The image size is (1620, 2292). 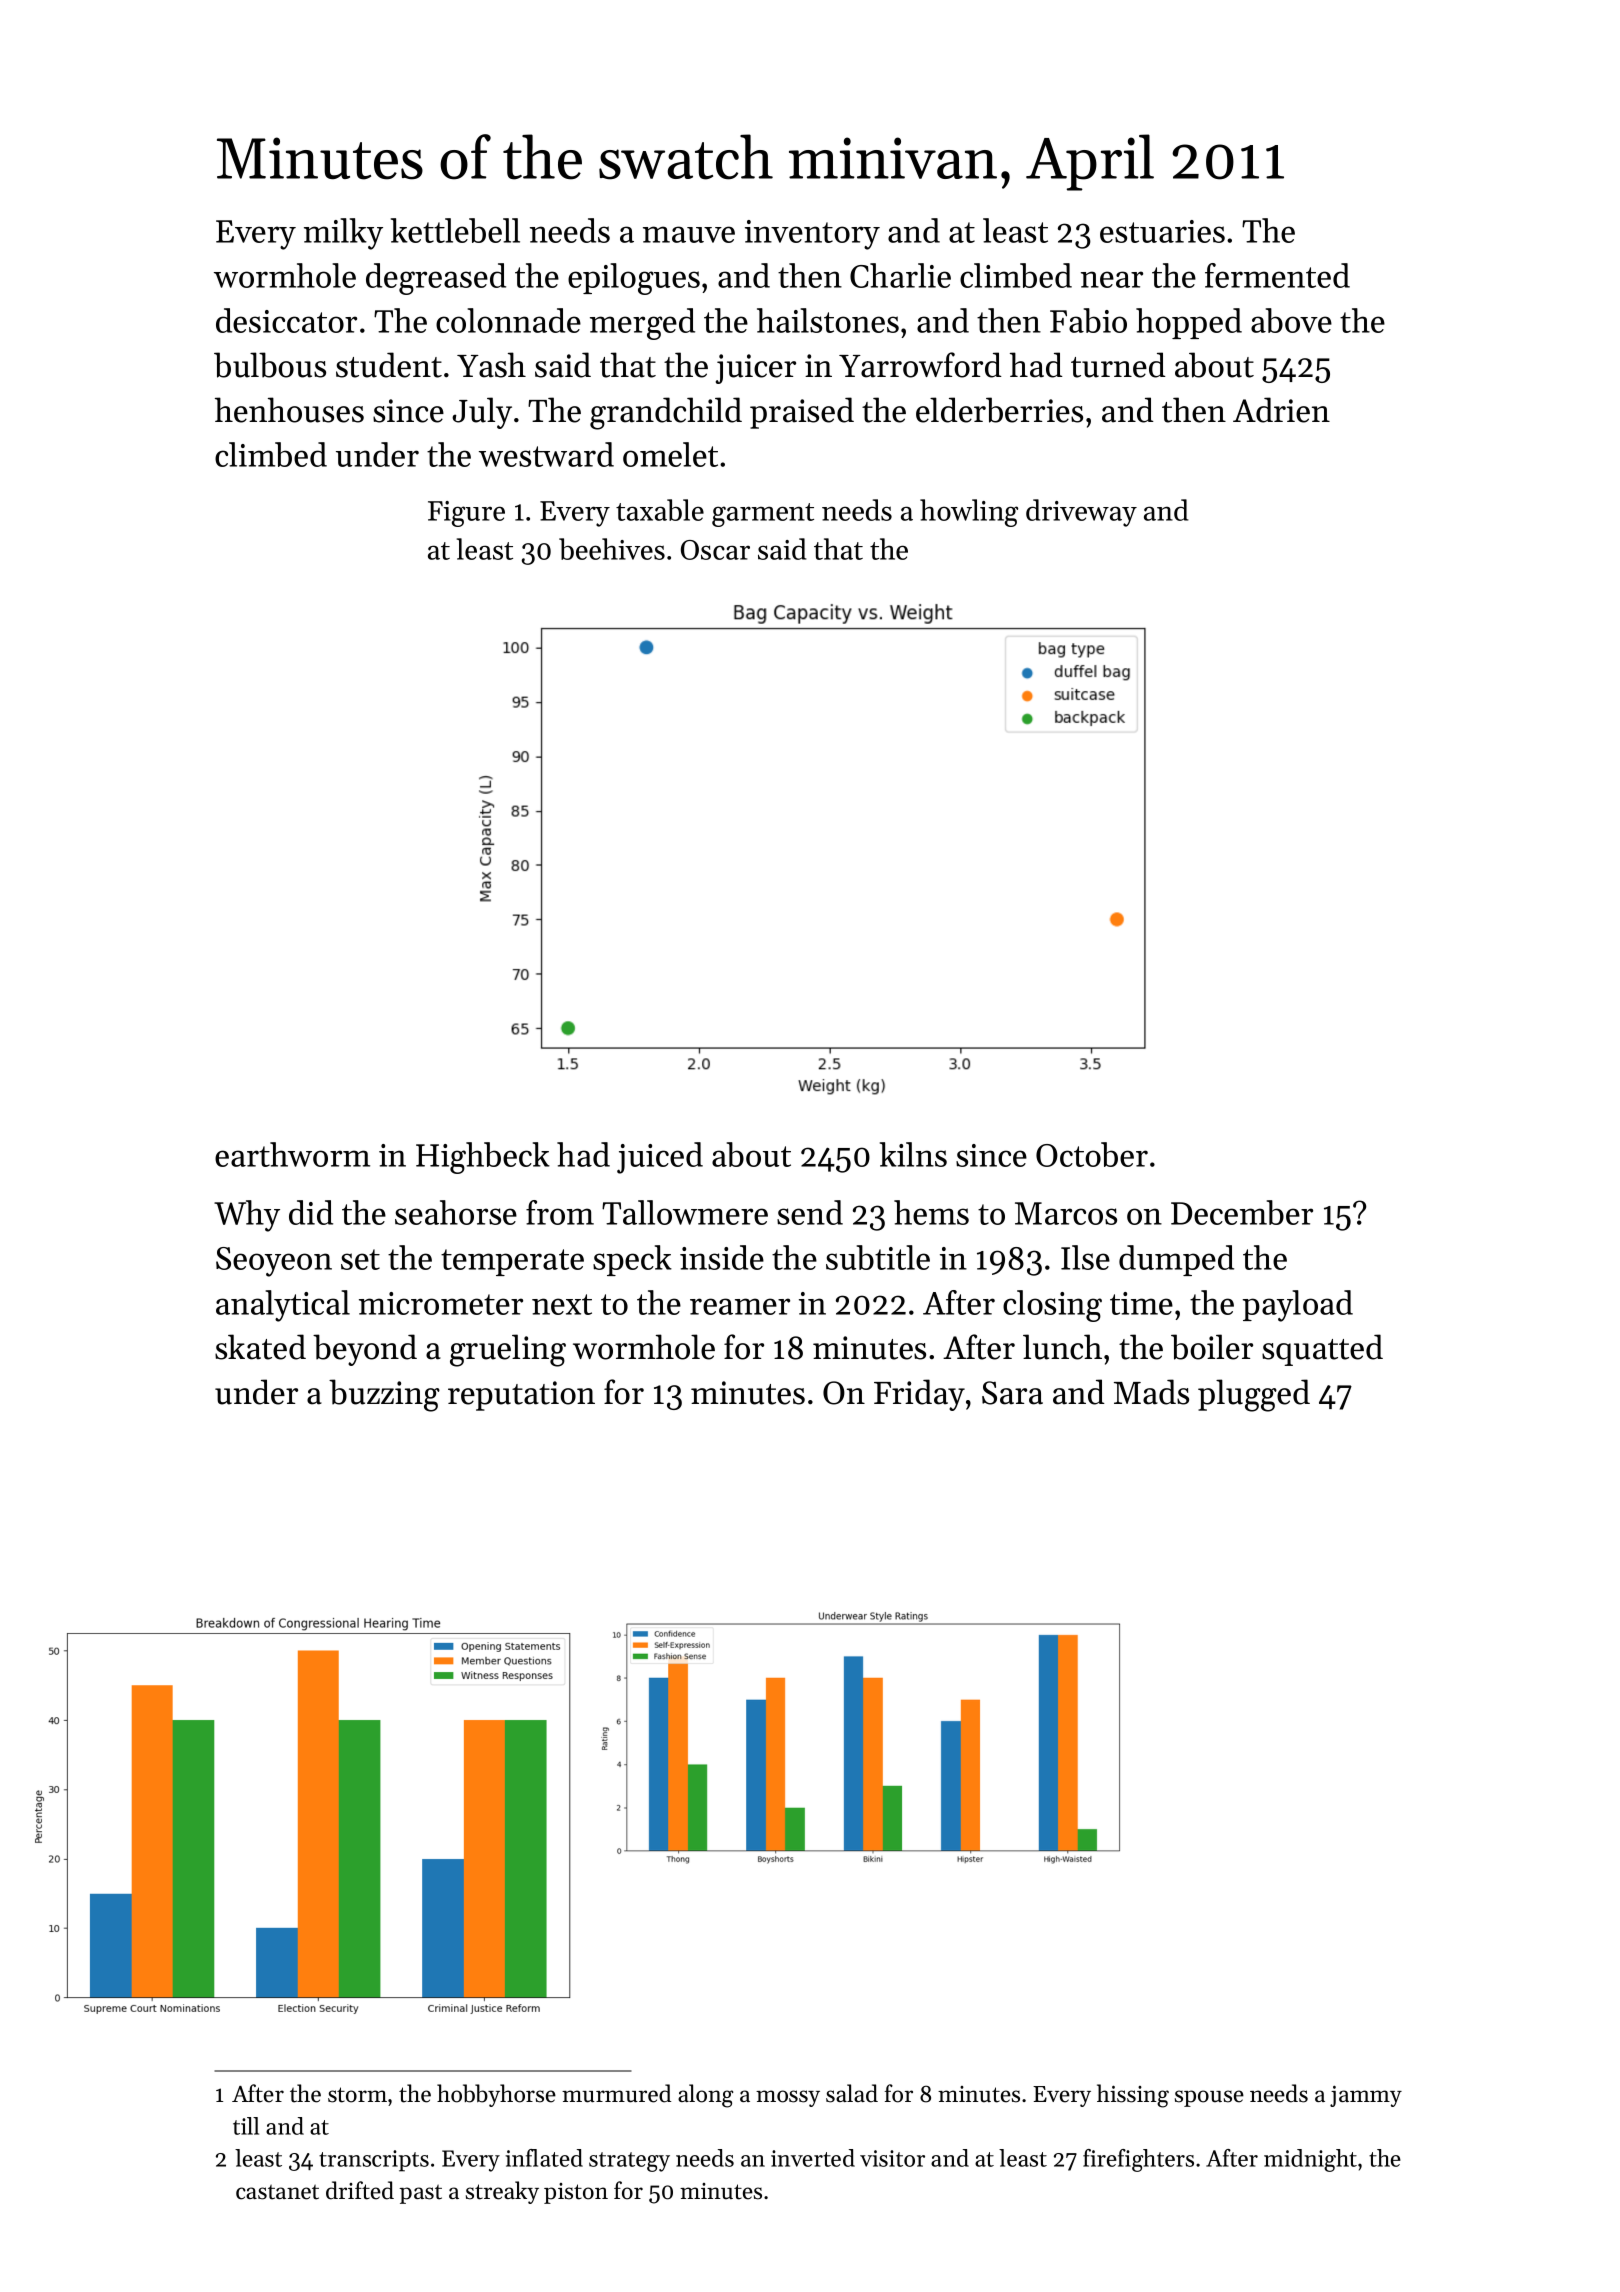 I want to click on hobbyhorse, so click(x=496, y=2095).
